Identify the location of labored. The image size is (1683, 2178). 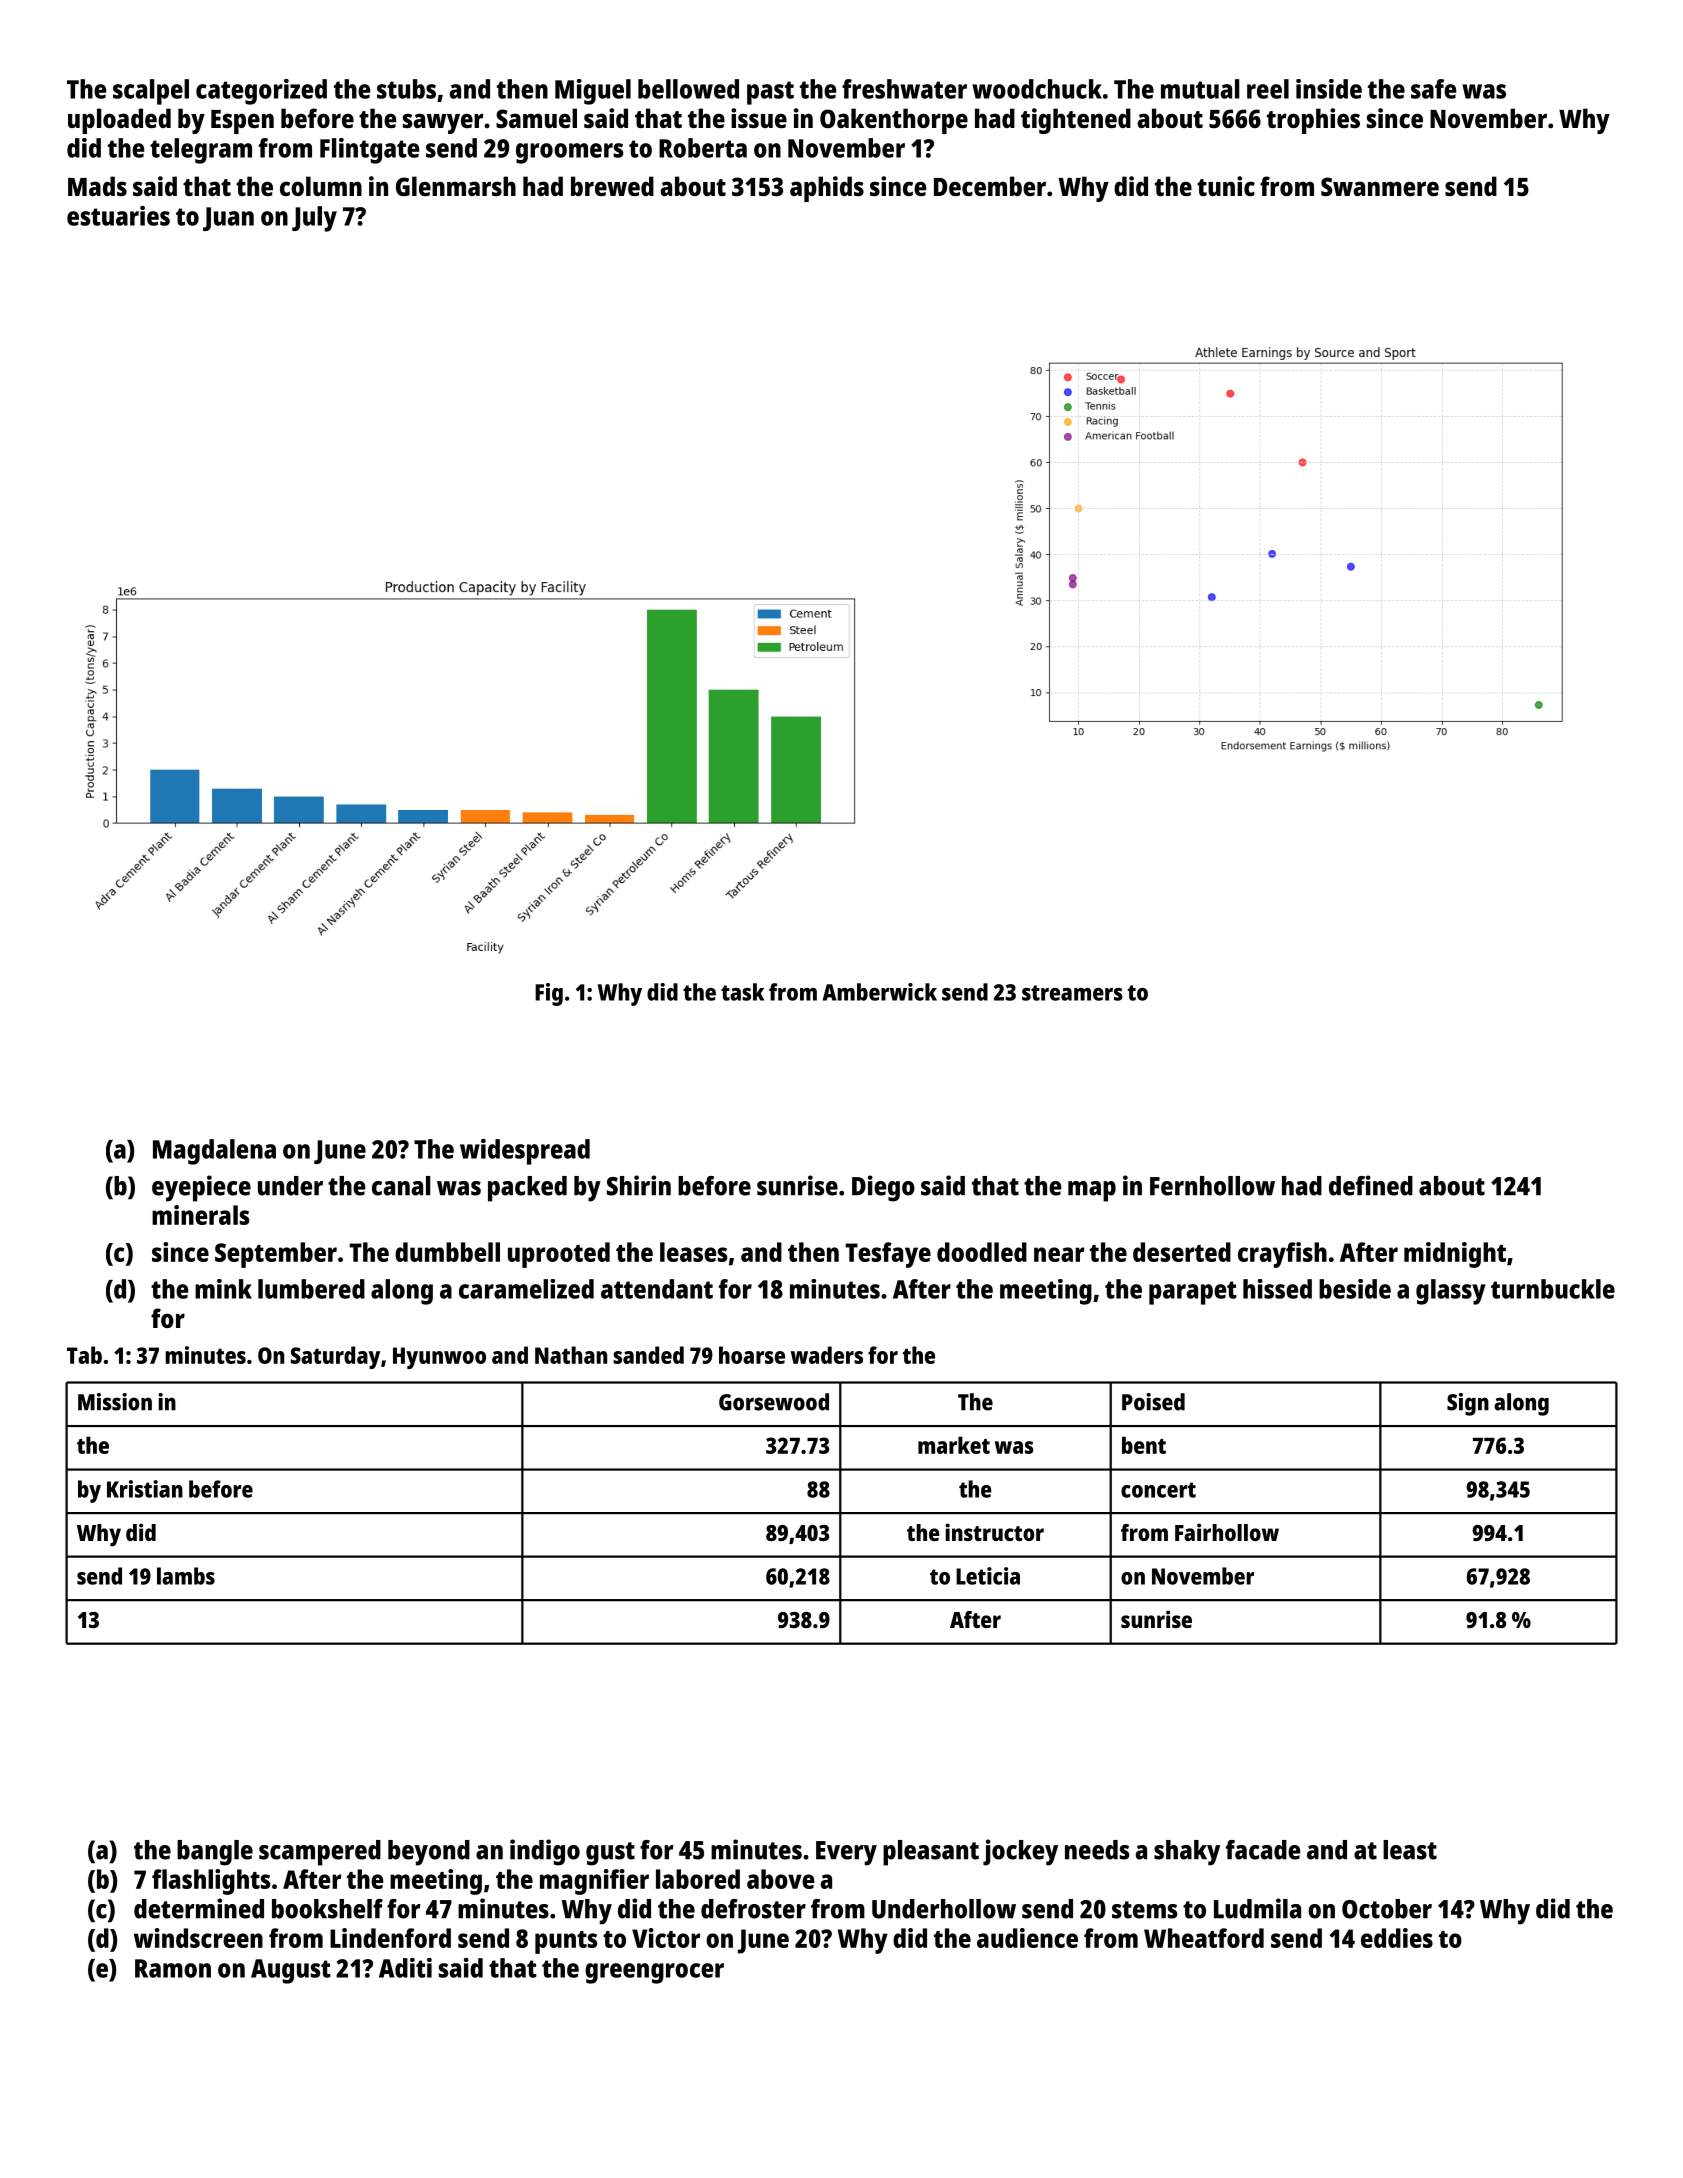
(698, 1879).
